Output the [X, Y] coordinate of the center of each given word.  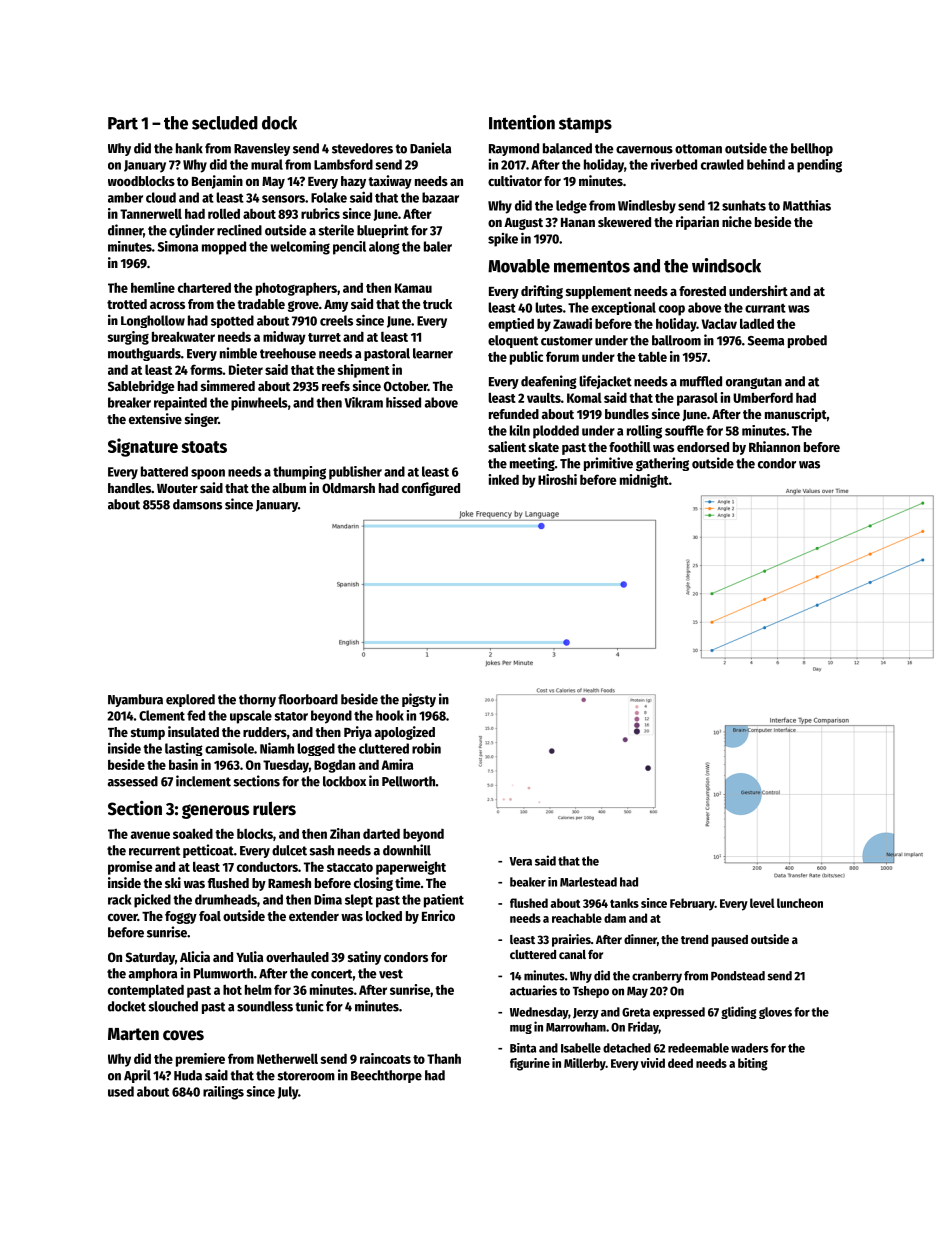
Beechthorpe [386, 1076]
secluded [225, 123]
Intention [522, 122]
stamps [585, 125]
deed [680, 1063]
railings [223, 1093]
